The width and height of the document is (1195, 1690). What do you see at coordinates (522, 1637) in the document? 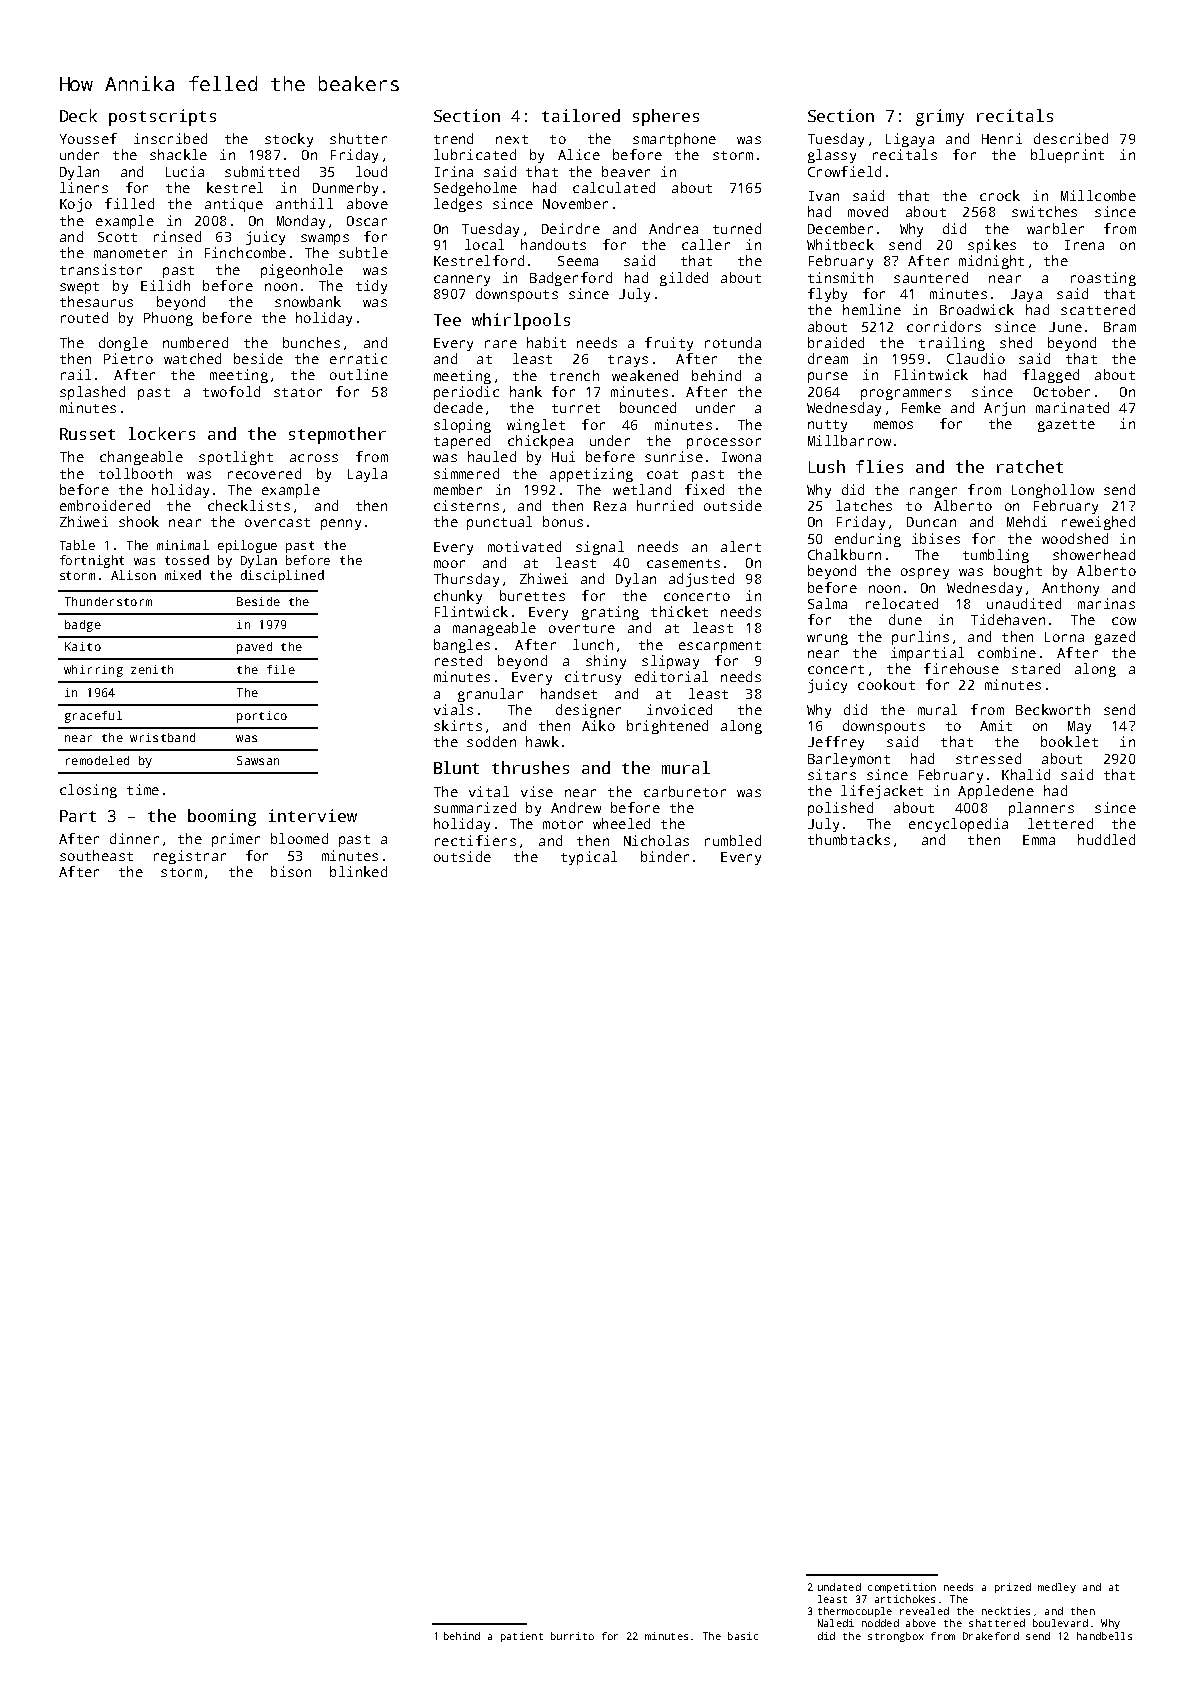
I see `patient` at bounding box center [522, 1637].
